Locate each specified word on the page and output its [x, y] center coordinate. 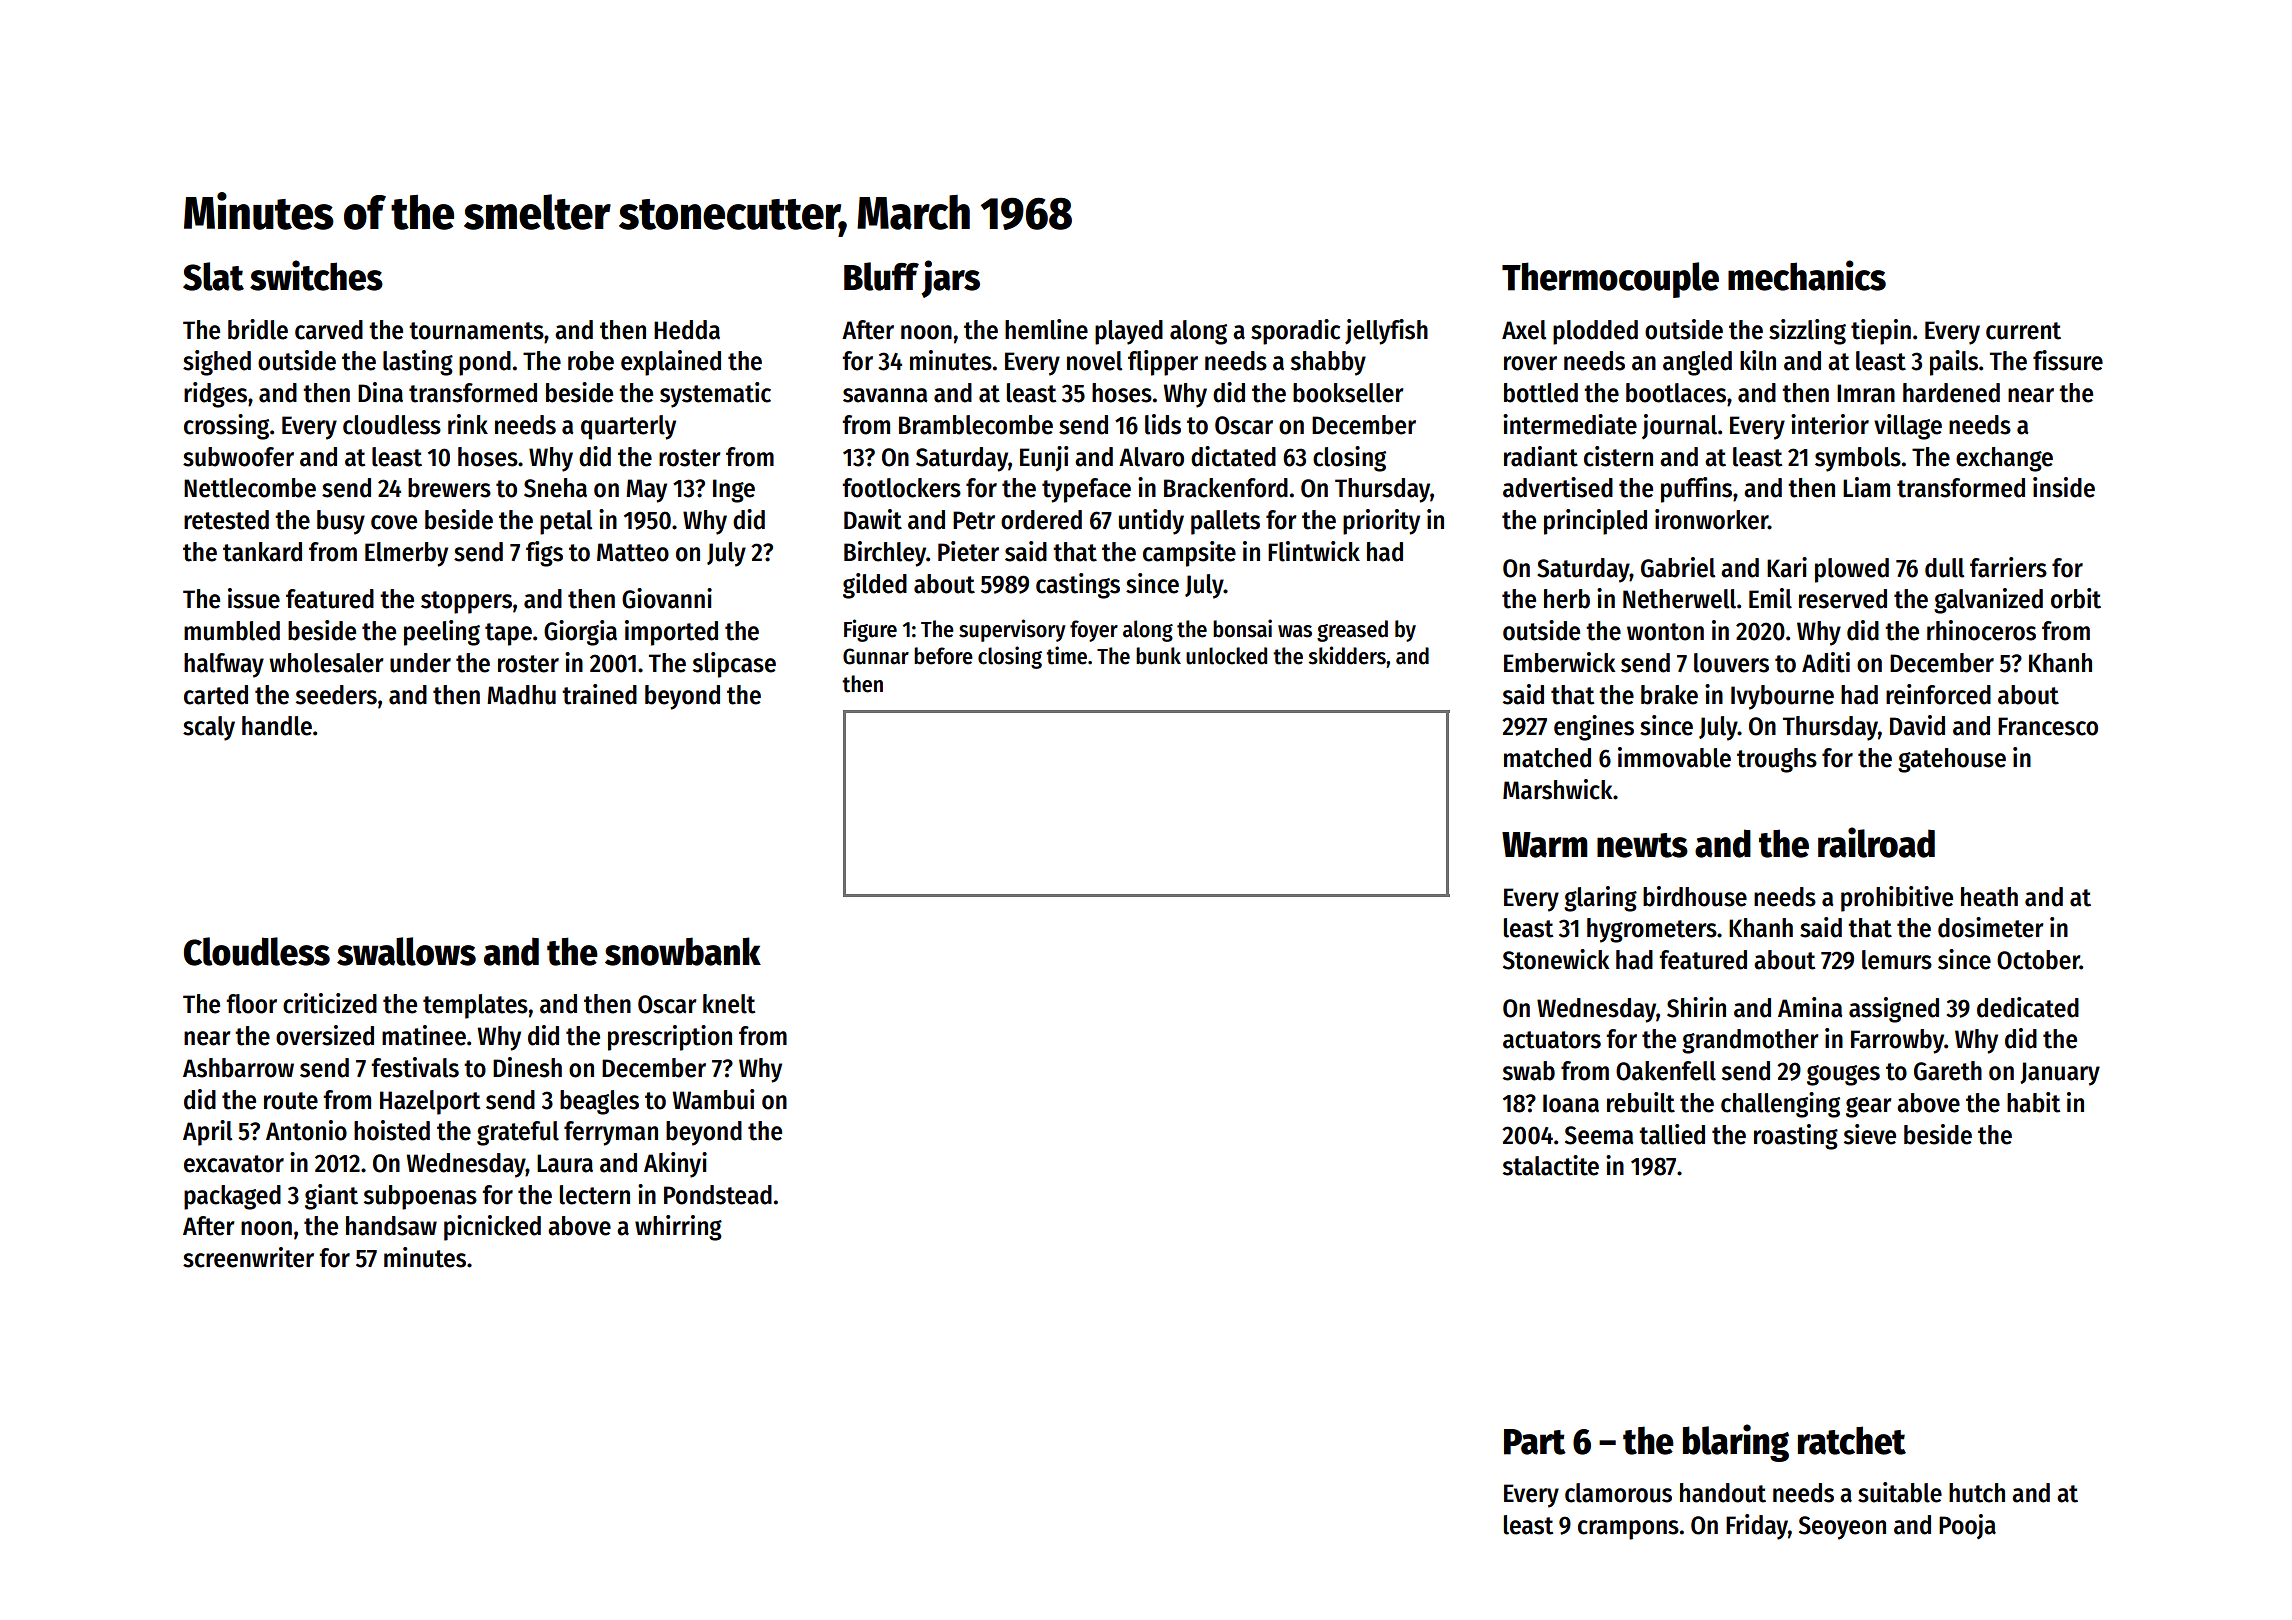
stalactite [1551, 1165]
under [420, 663]
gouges [1843, 1075]
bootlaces [1676, 393]
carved [329, 330]
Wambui [713, 1099]
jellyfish [1386, 332]
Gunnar [876, 656]
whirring [678, 1228]
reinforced [1938, 694]
